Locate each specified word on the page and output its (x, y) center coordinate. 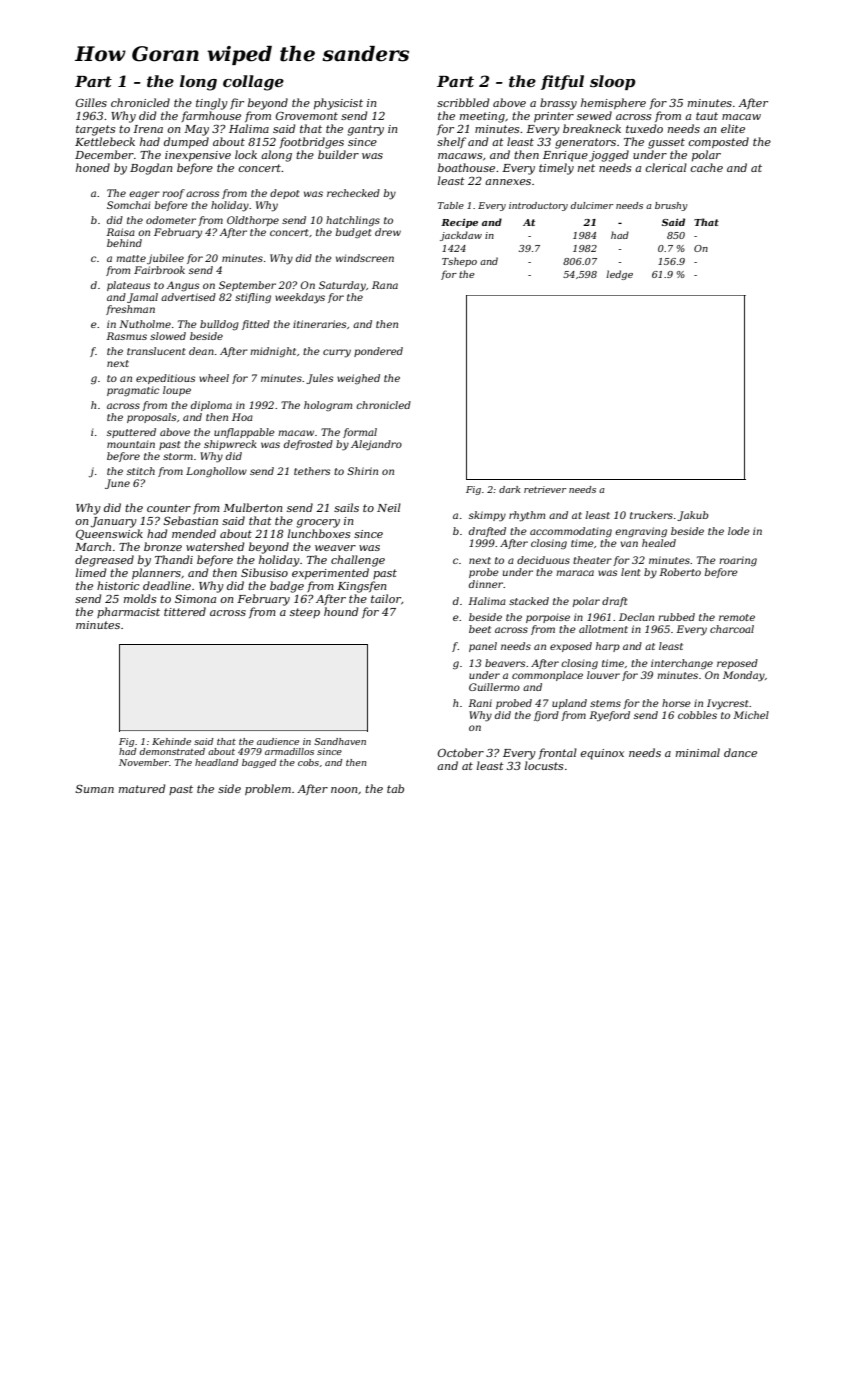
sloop (613, 82)
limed (91, 572)
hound (341, 611)
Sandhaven (340, 741)
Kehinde (171, 741)
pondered (378, 352)
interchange (682, 664)
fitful (562, 82)
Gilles (91, 102)
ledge (619, 275)
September (247, 286)
